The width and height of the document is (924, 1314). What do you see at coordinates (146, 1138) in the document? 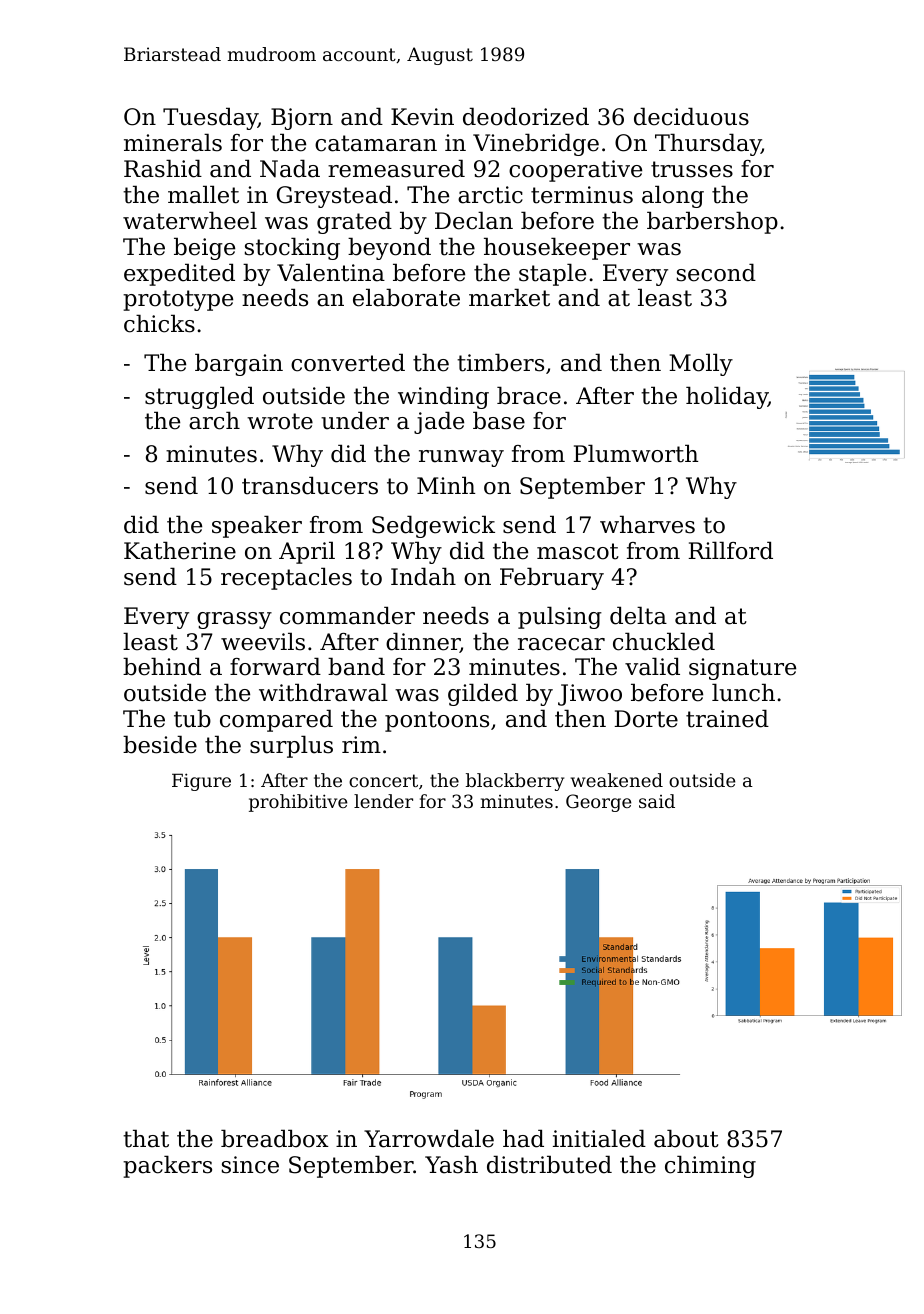
I see `that` at bounding box center [146, 1138].
